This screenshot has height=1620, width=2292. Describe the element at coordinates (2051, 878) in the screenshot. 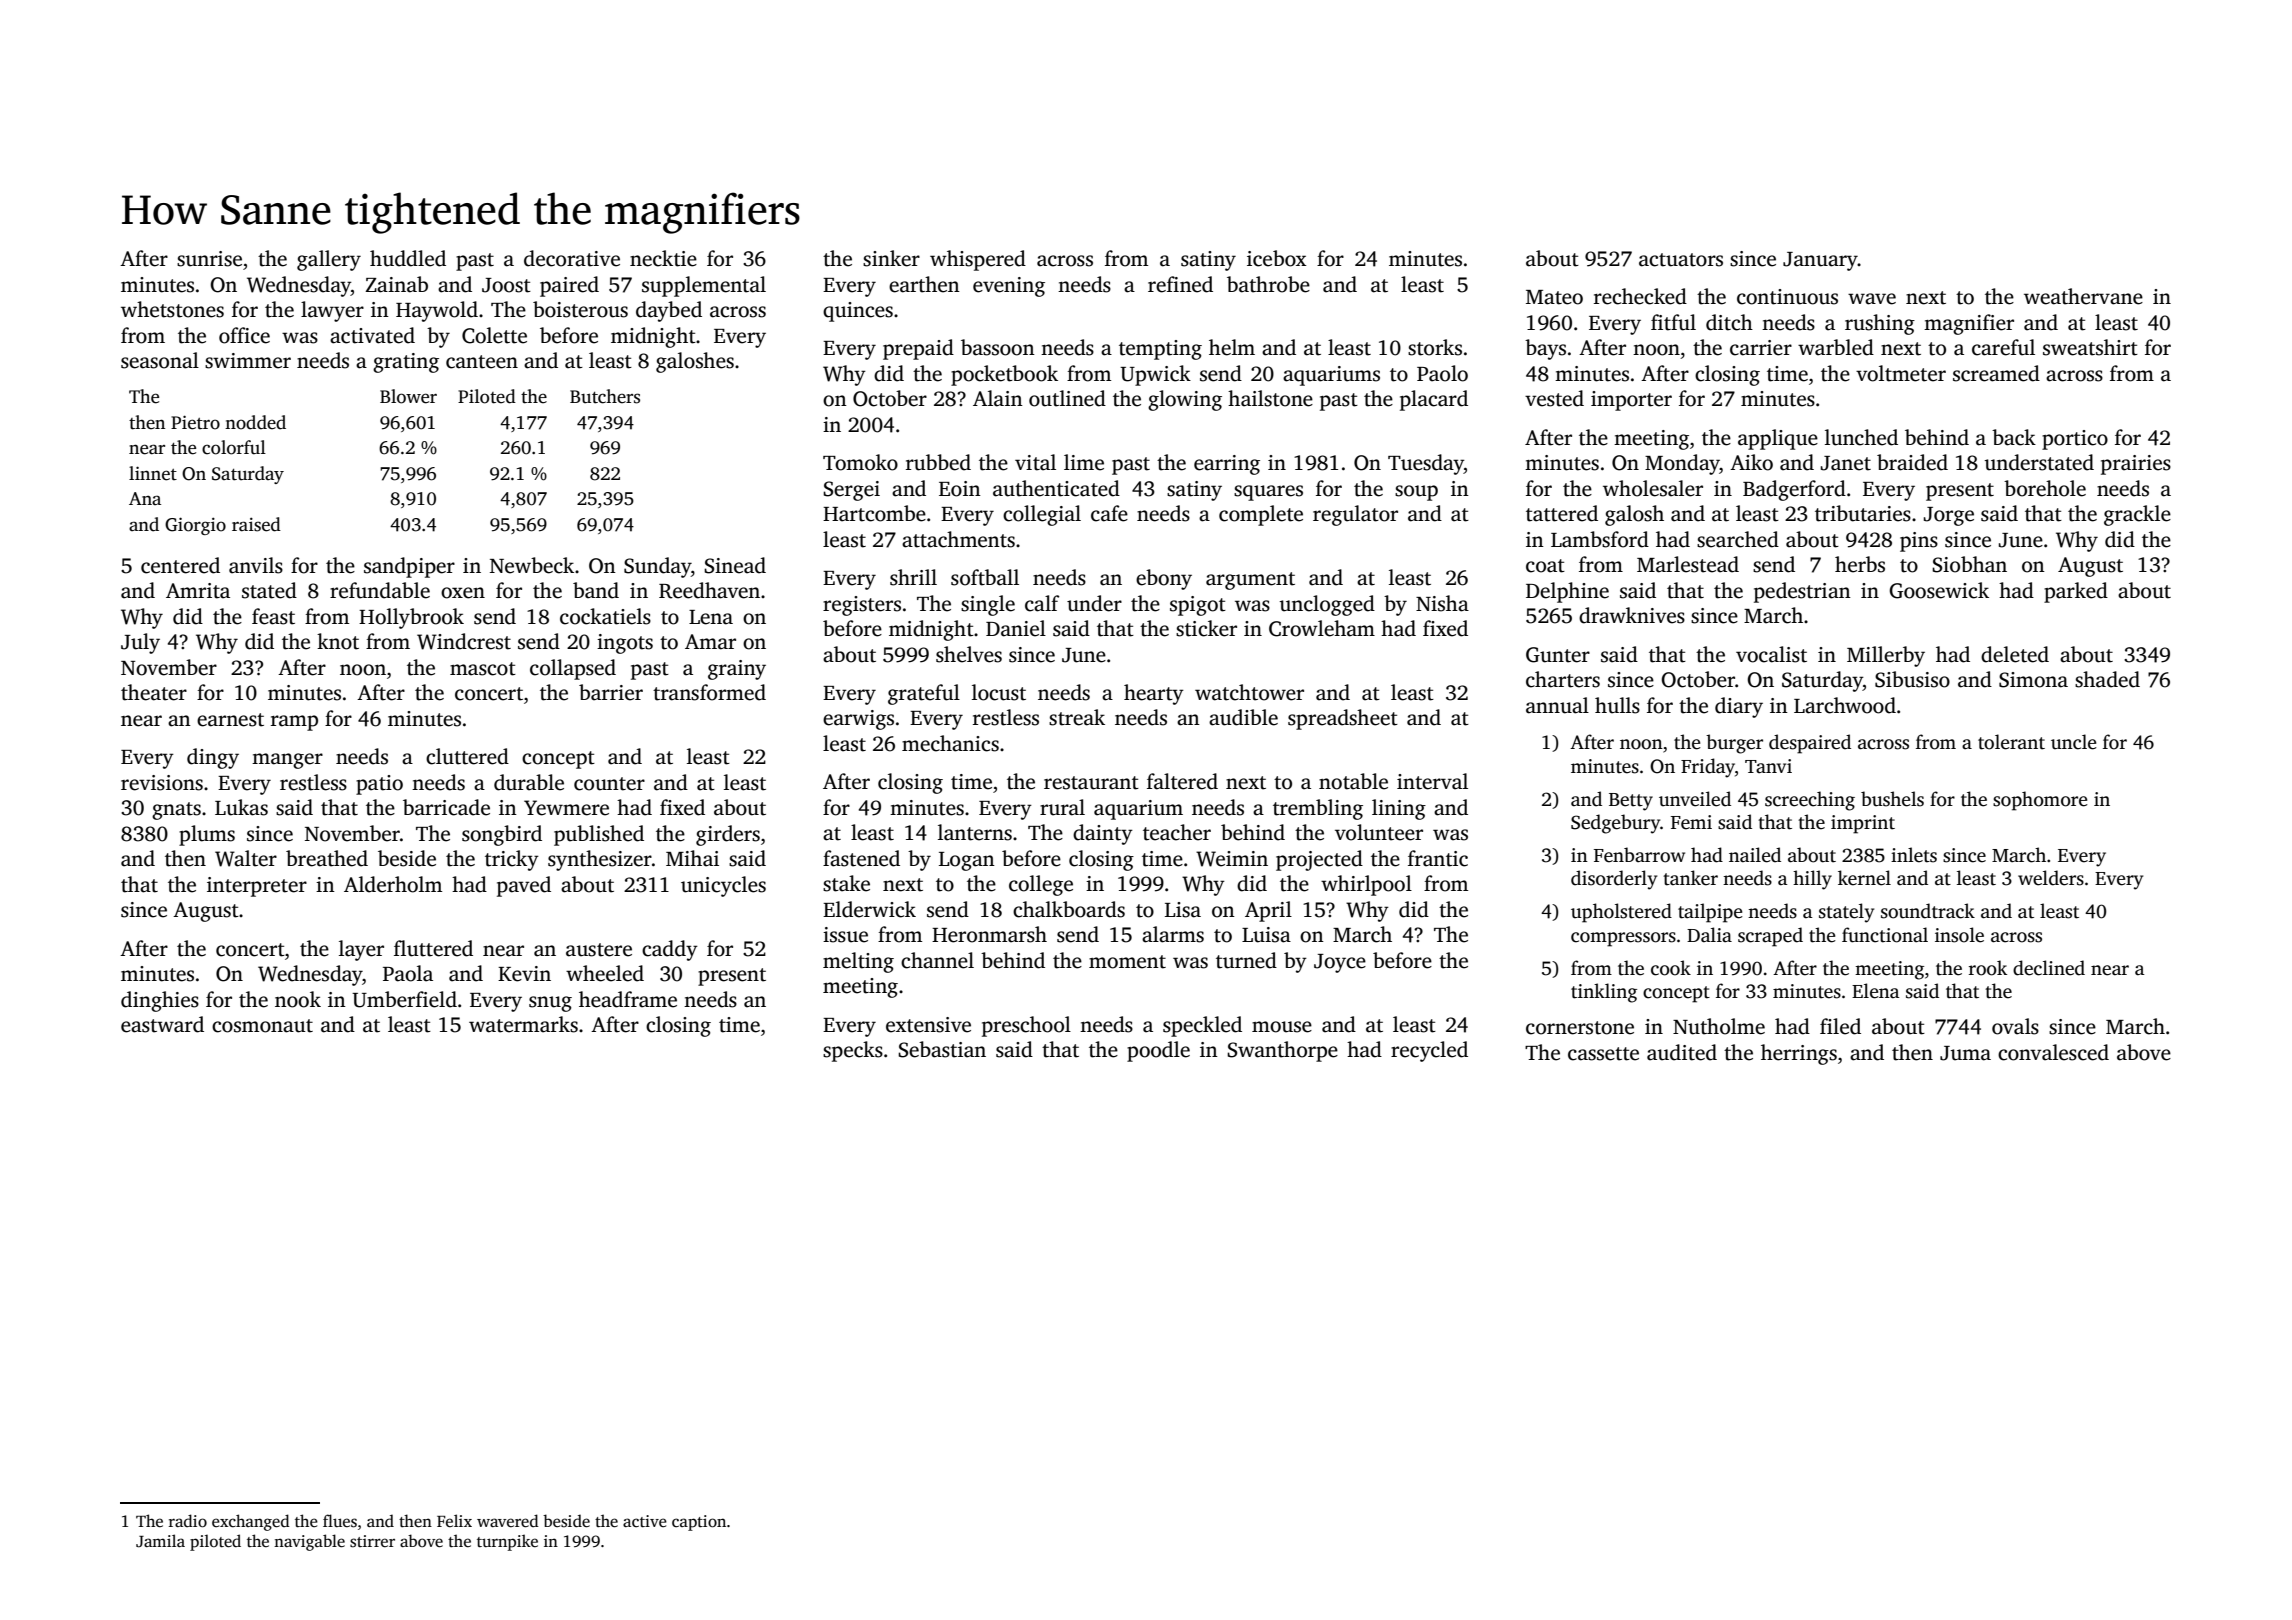

I see `welders` at that location.
